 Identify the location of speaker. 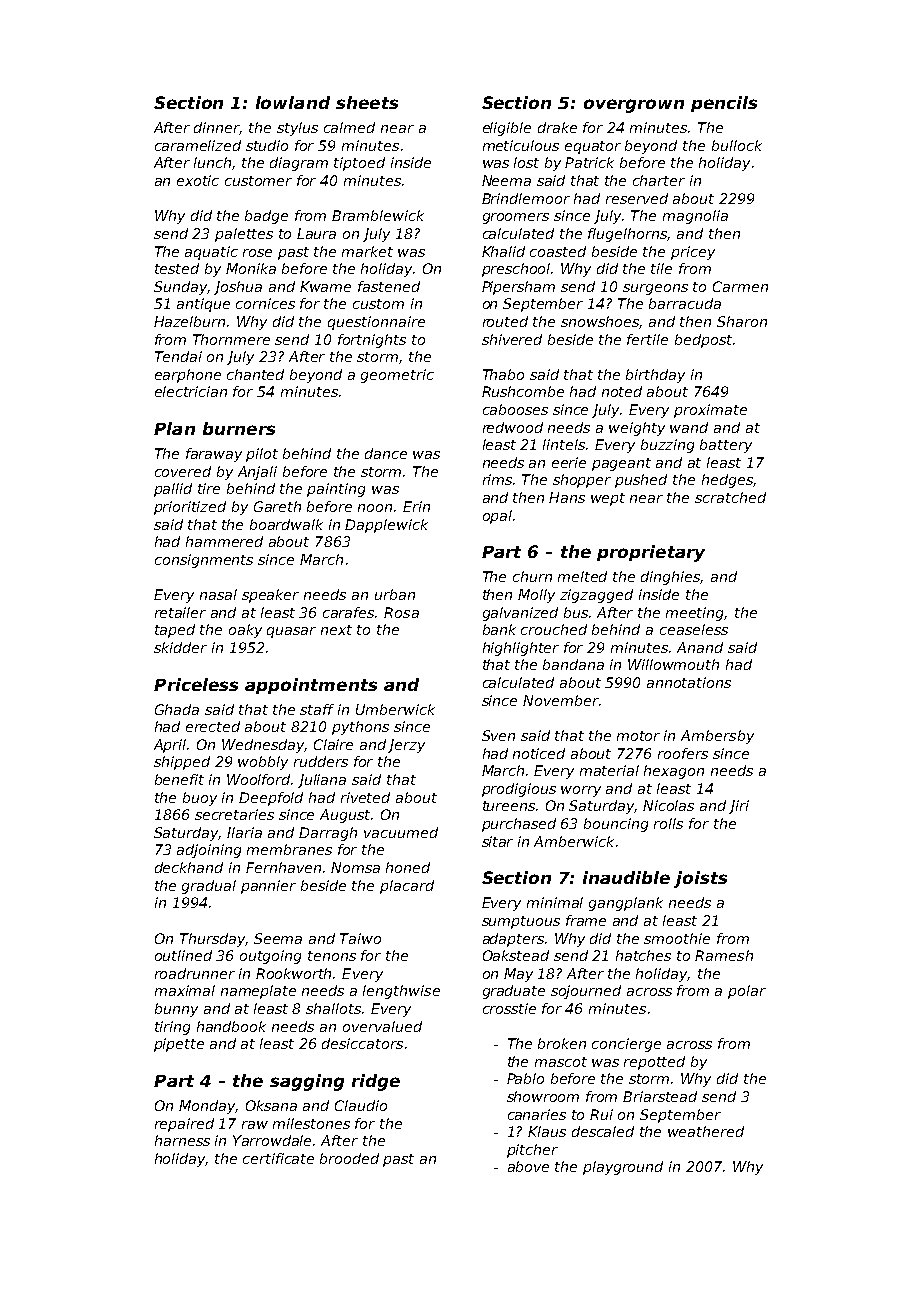
(270, 596).
